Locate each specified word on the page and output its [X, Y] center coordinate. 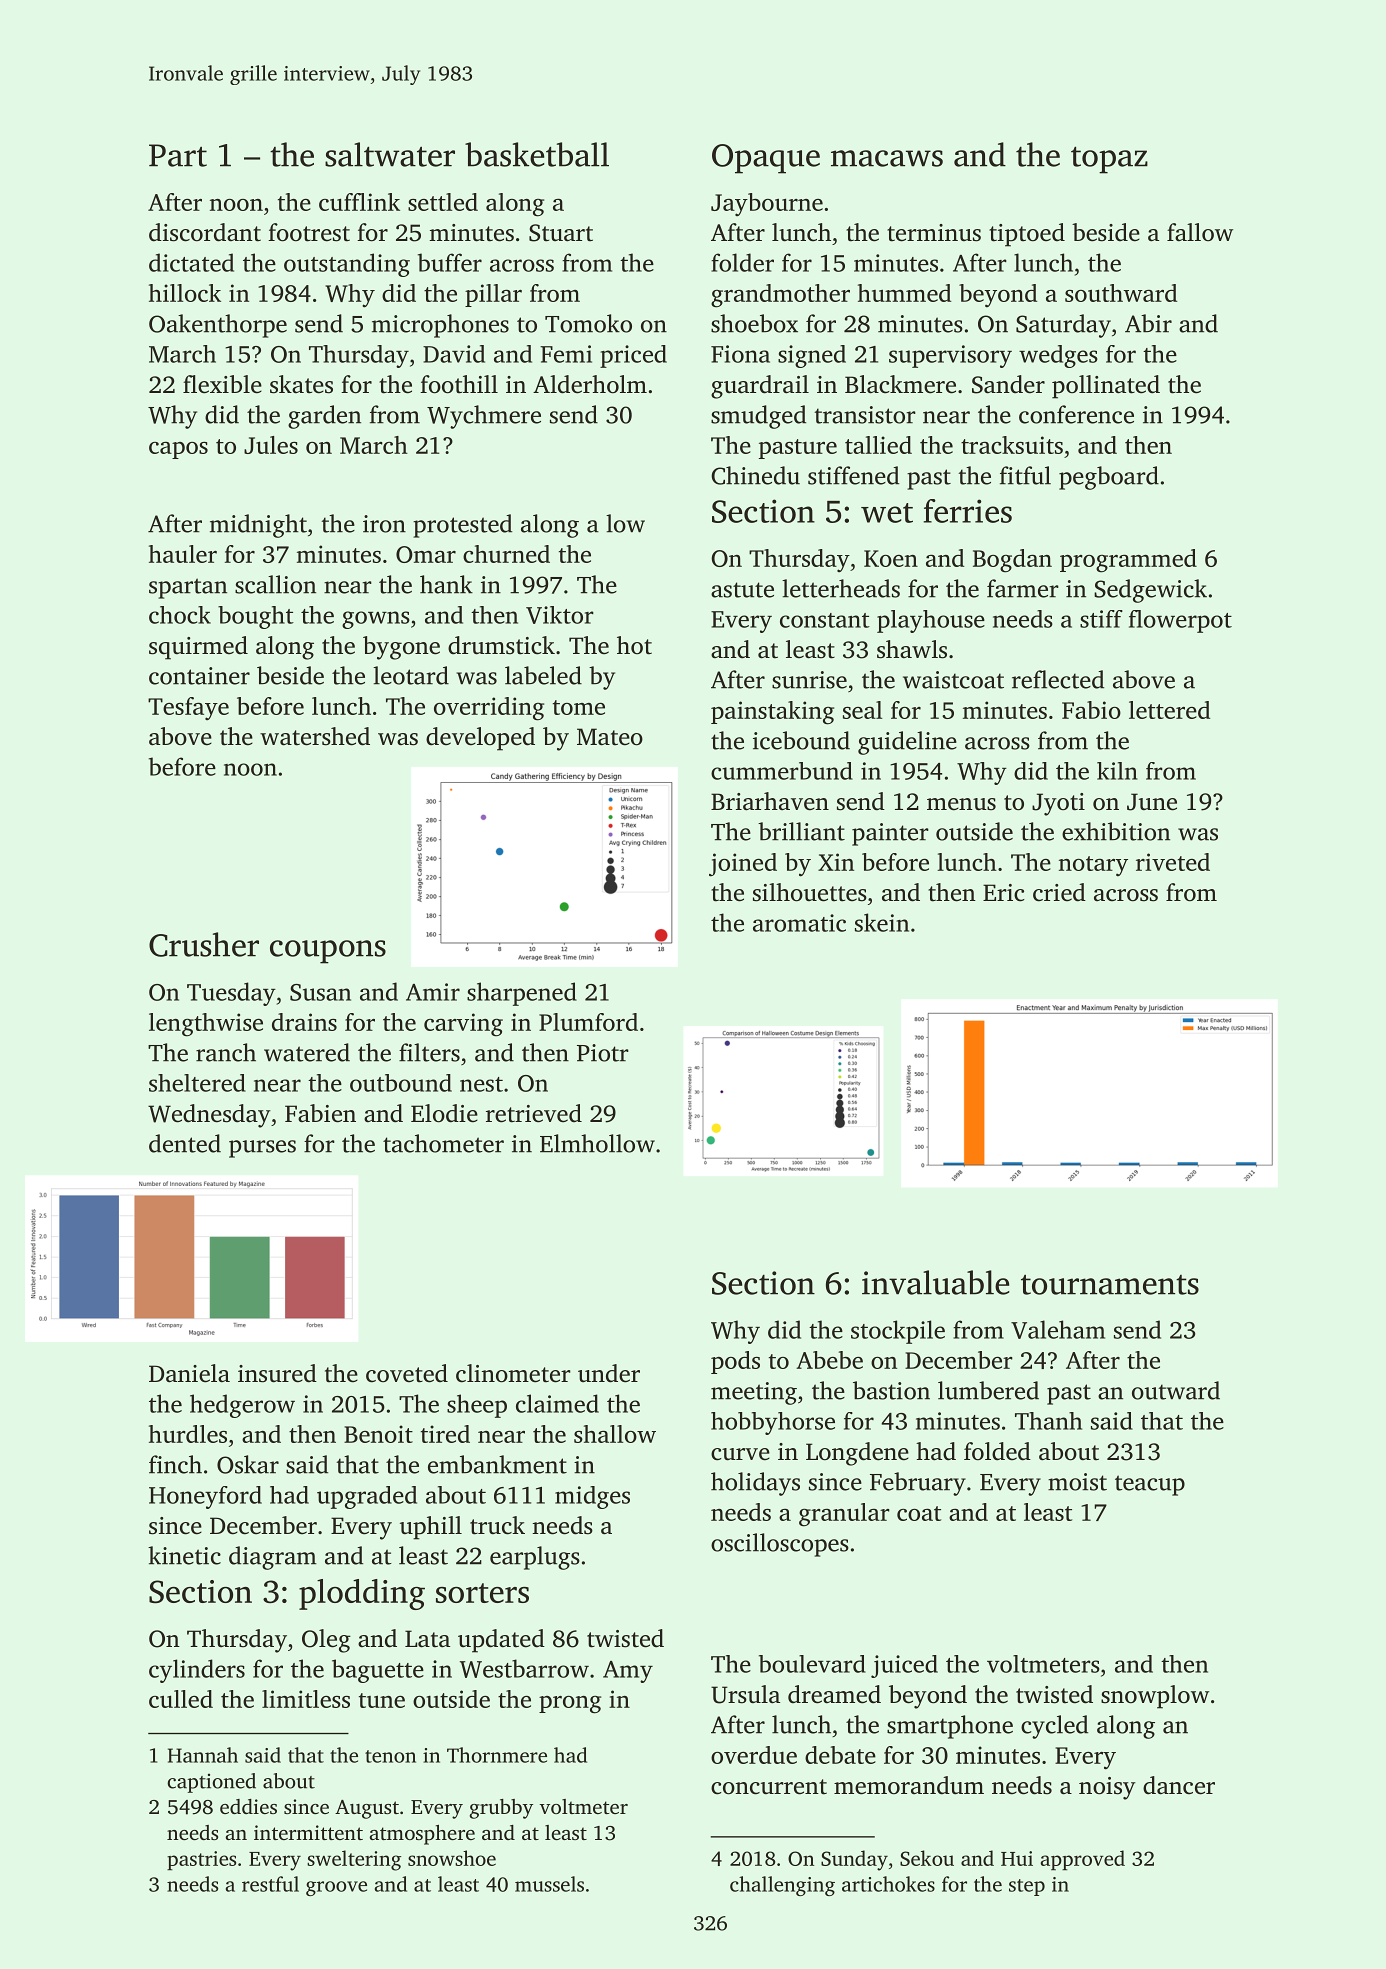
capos [178, 450]
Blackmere [900, 384]
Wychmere [484, 417]
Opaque [766, 159]
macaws [887, 158]
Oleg [326, 1641]
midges [592, 1497]
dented [185, 1143]
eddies [248, 1806]
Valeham [1058, 1329]
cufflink [359, 202]
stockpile [898, 1332]
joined [743, 865]
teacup [1150, 1485]
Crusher [204, 944]
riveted [1173, 862]
